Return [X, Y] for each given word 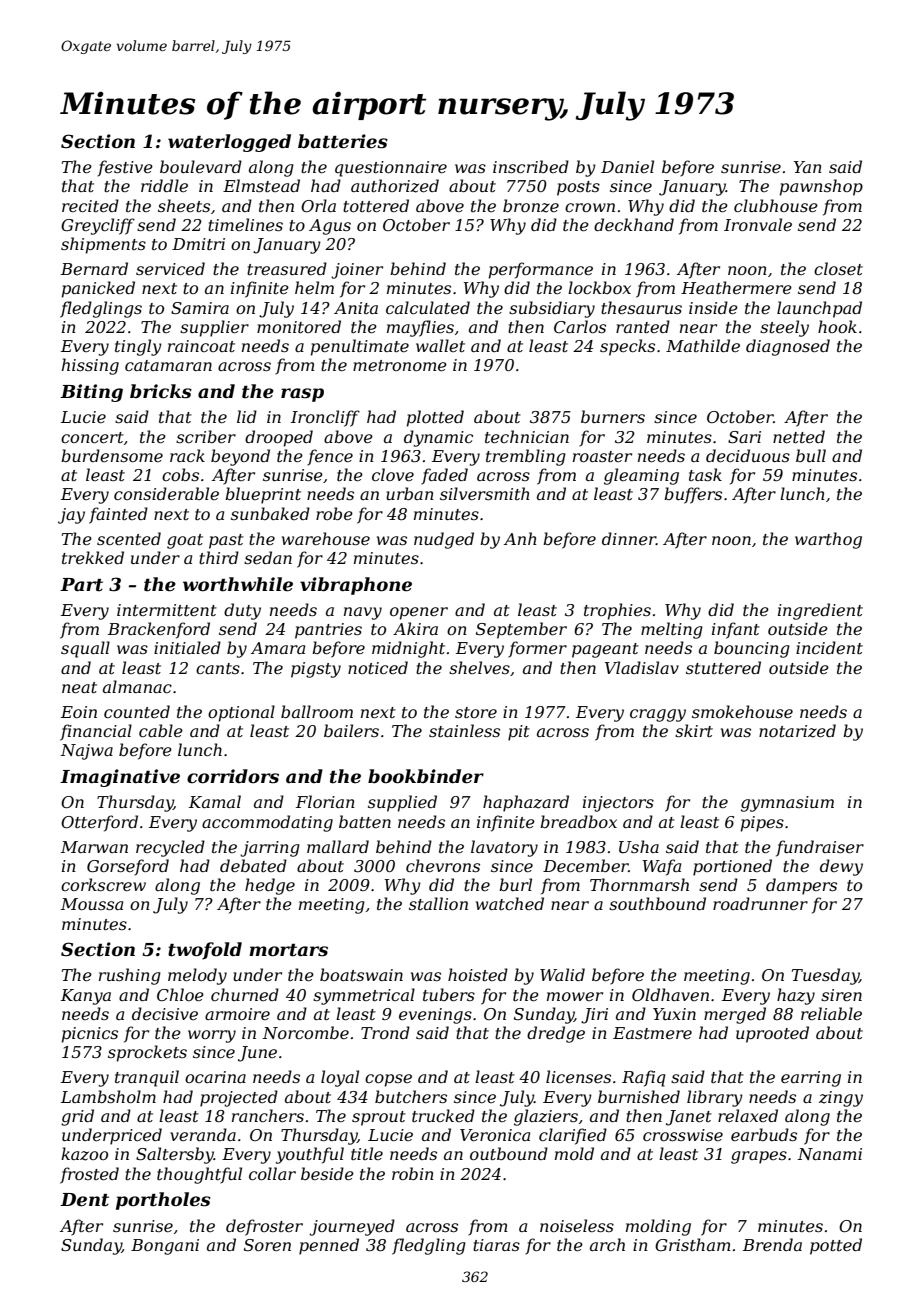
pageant [605, 650]
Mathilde [703, 345]
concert [92, 437]
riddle [164, 185]
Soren [267, 1245]
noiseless [577, 1225]
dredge [556, 1034]
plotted [435, 418]
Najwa [86, 752]
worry [212, 1036]
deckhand [634, 224]
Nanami [829, 1154]
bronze [531, 206]
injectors [618, 804]
